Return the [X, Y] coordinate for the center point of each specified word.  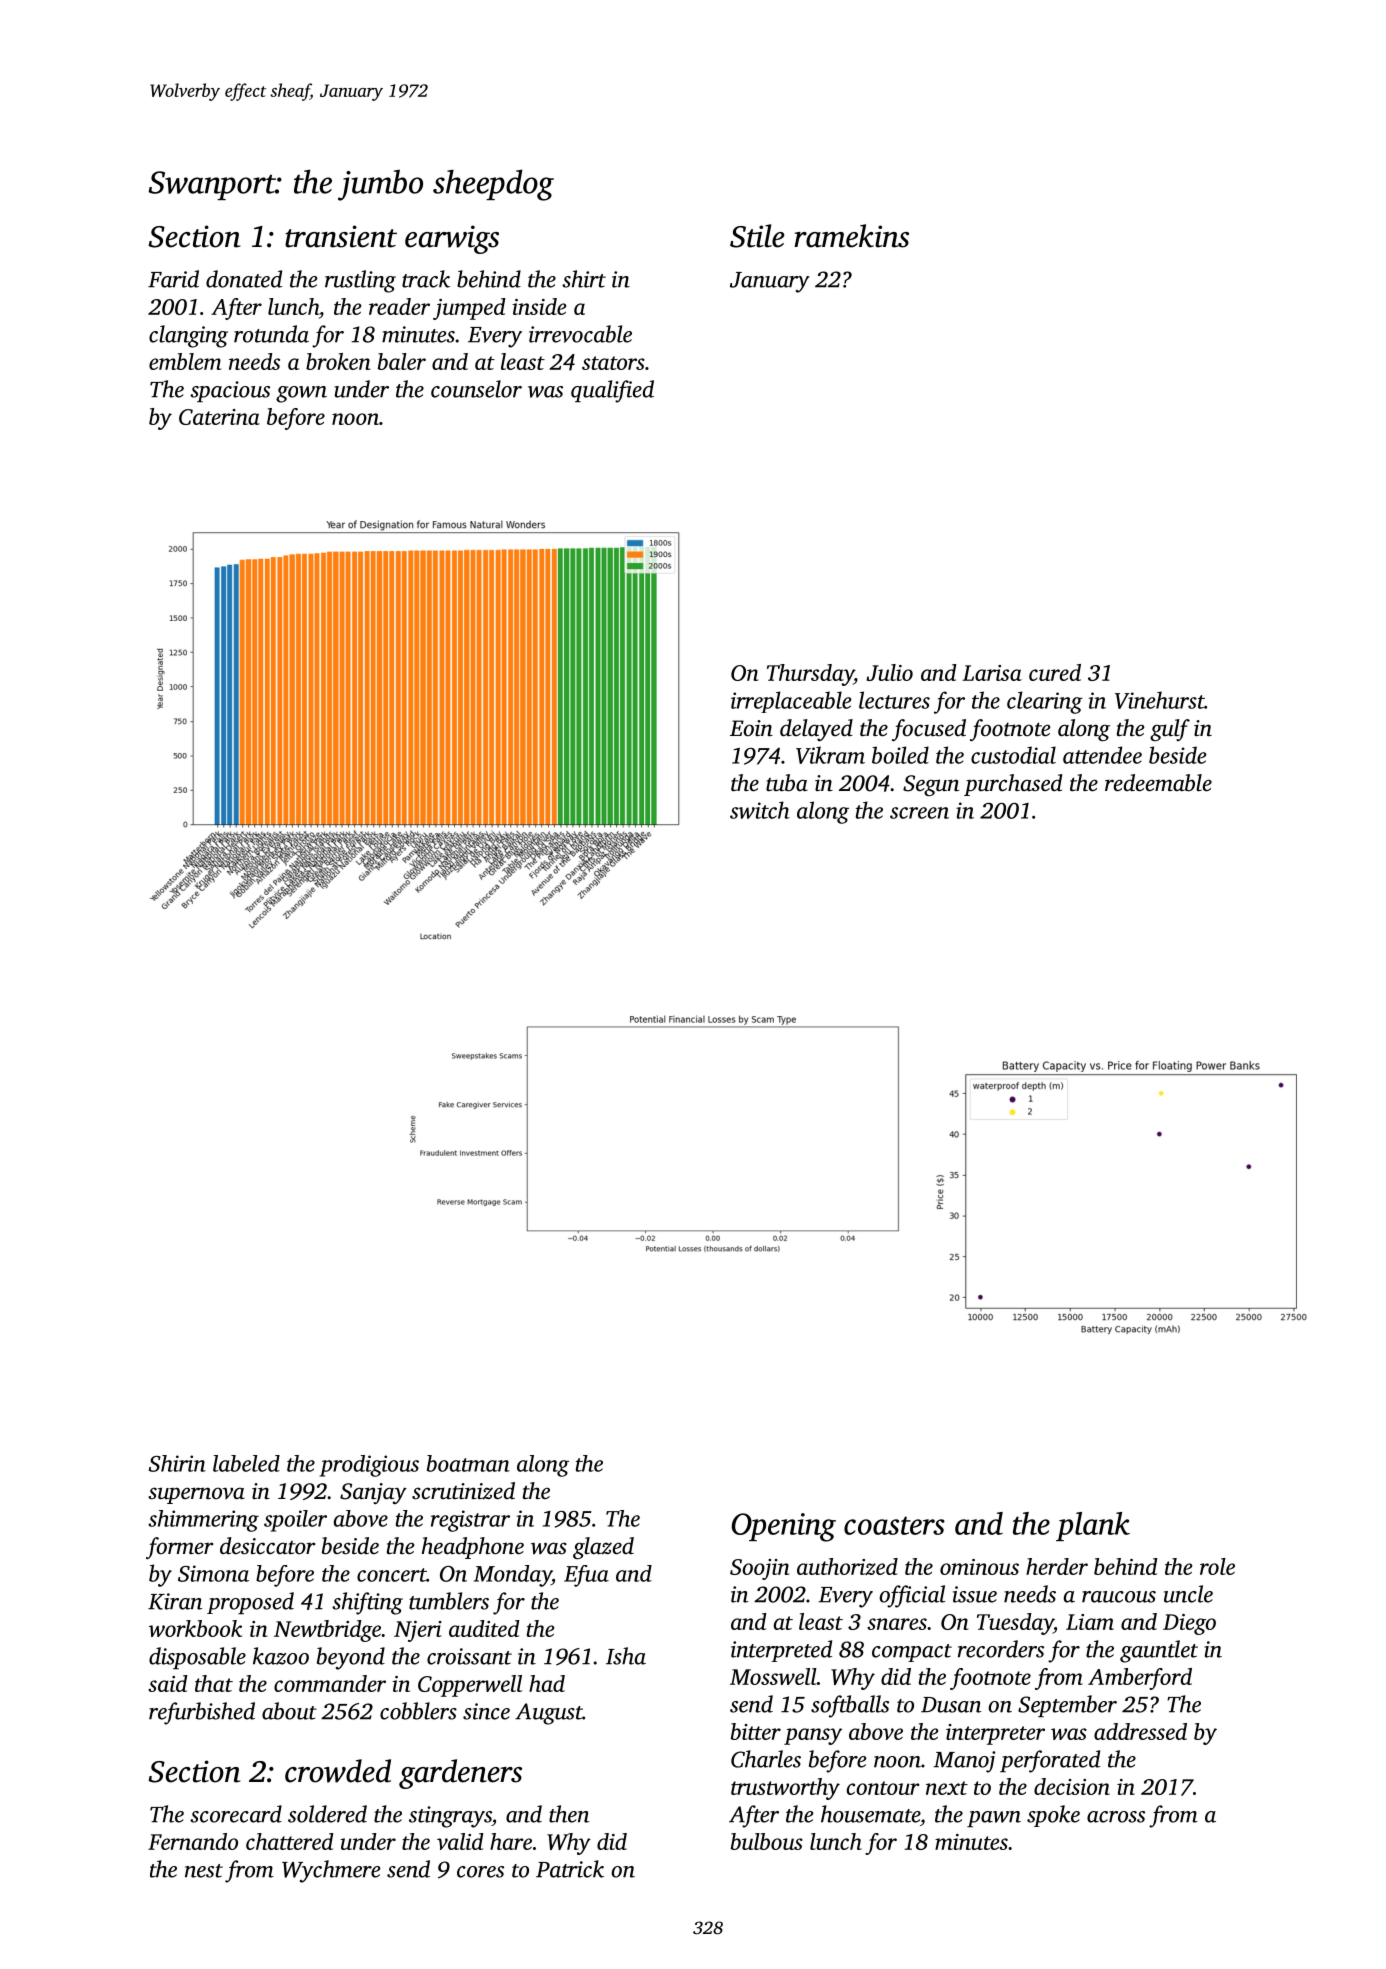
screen [919, 813]
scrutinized [463, 1491]
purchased [1013, 785]
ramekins [851, 236]
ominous [979, 1567]
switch [760, 810]
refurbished [202, 1713]
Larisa [992, 673]
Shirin [177, 1463]
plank [1093, 1526]
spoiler [295, 1521]
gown [301, 394]
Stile [757, 236]
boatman [468, 1463]
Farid [173, 279]
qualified [612, 391]
